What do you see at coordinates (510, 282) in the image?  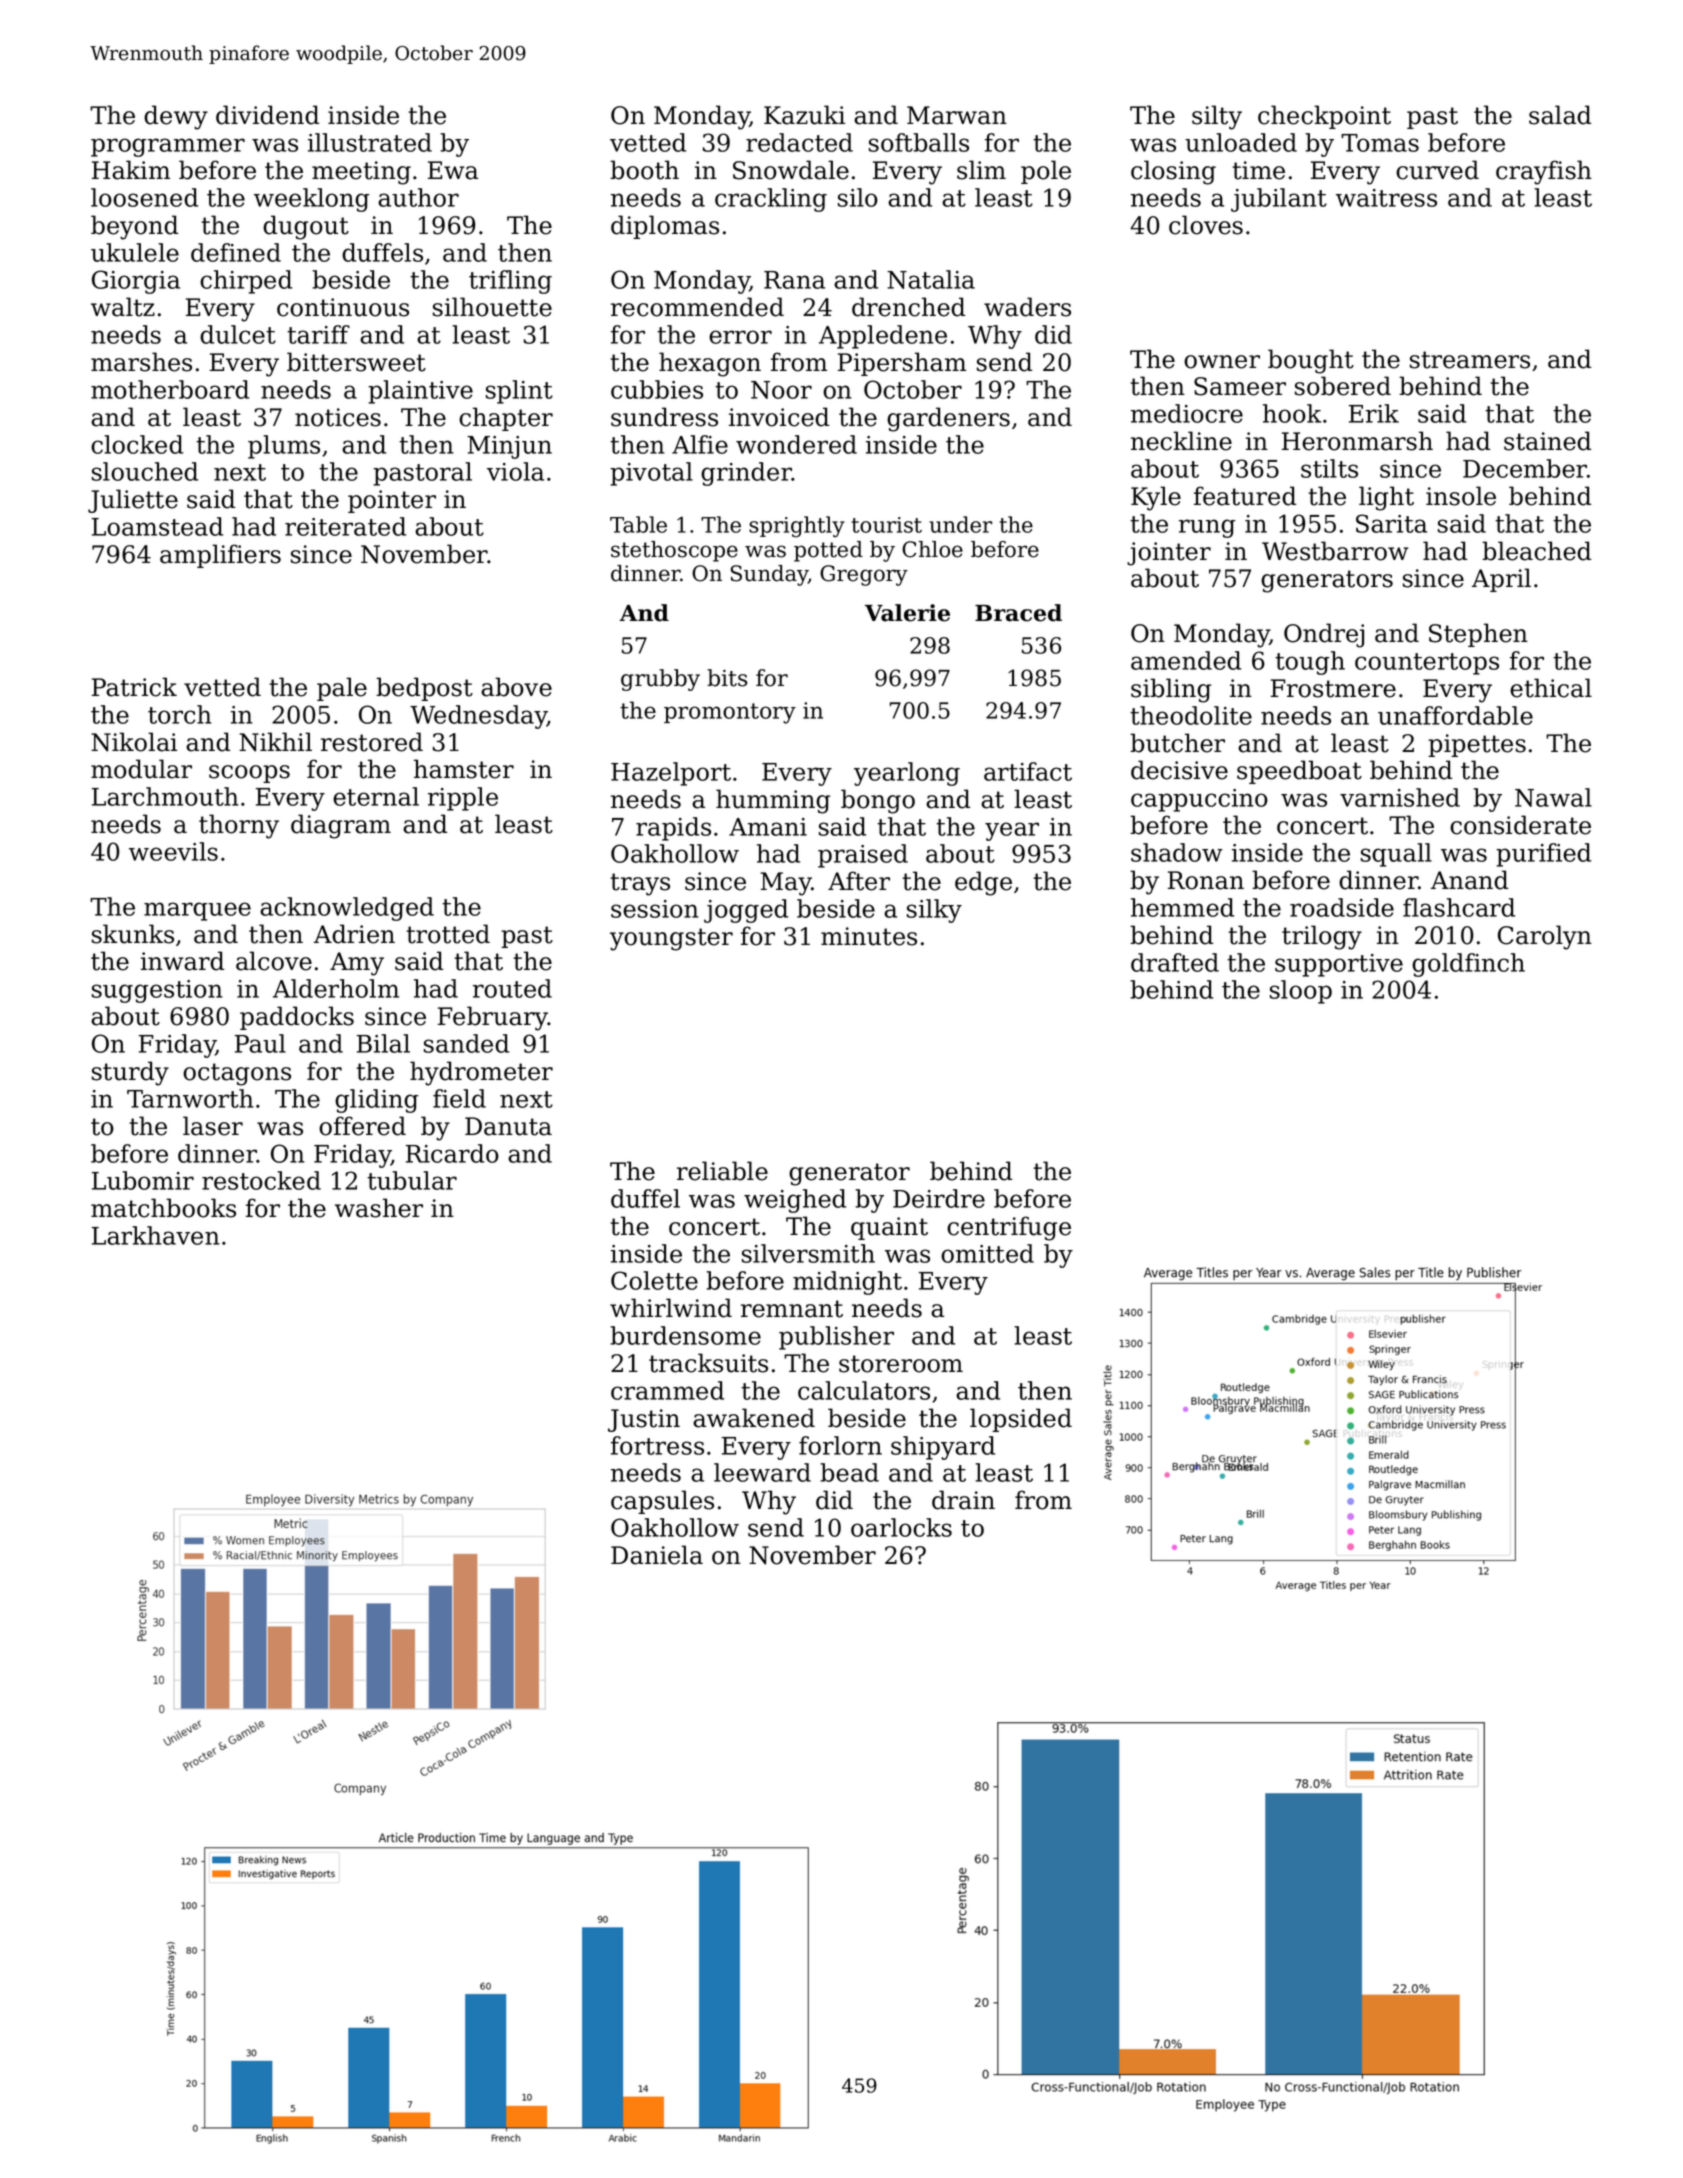 I see `trifling` at bounding box center [510, 282].
